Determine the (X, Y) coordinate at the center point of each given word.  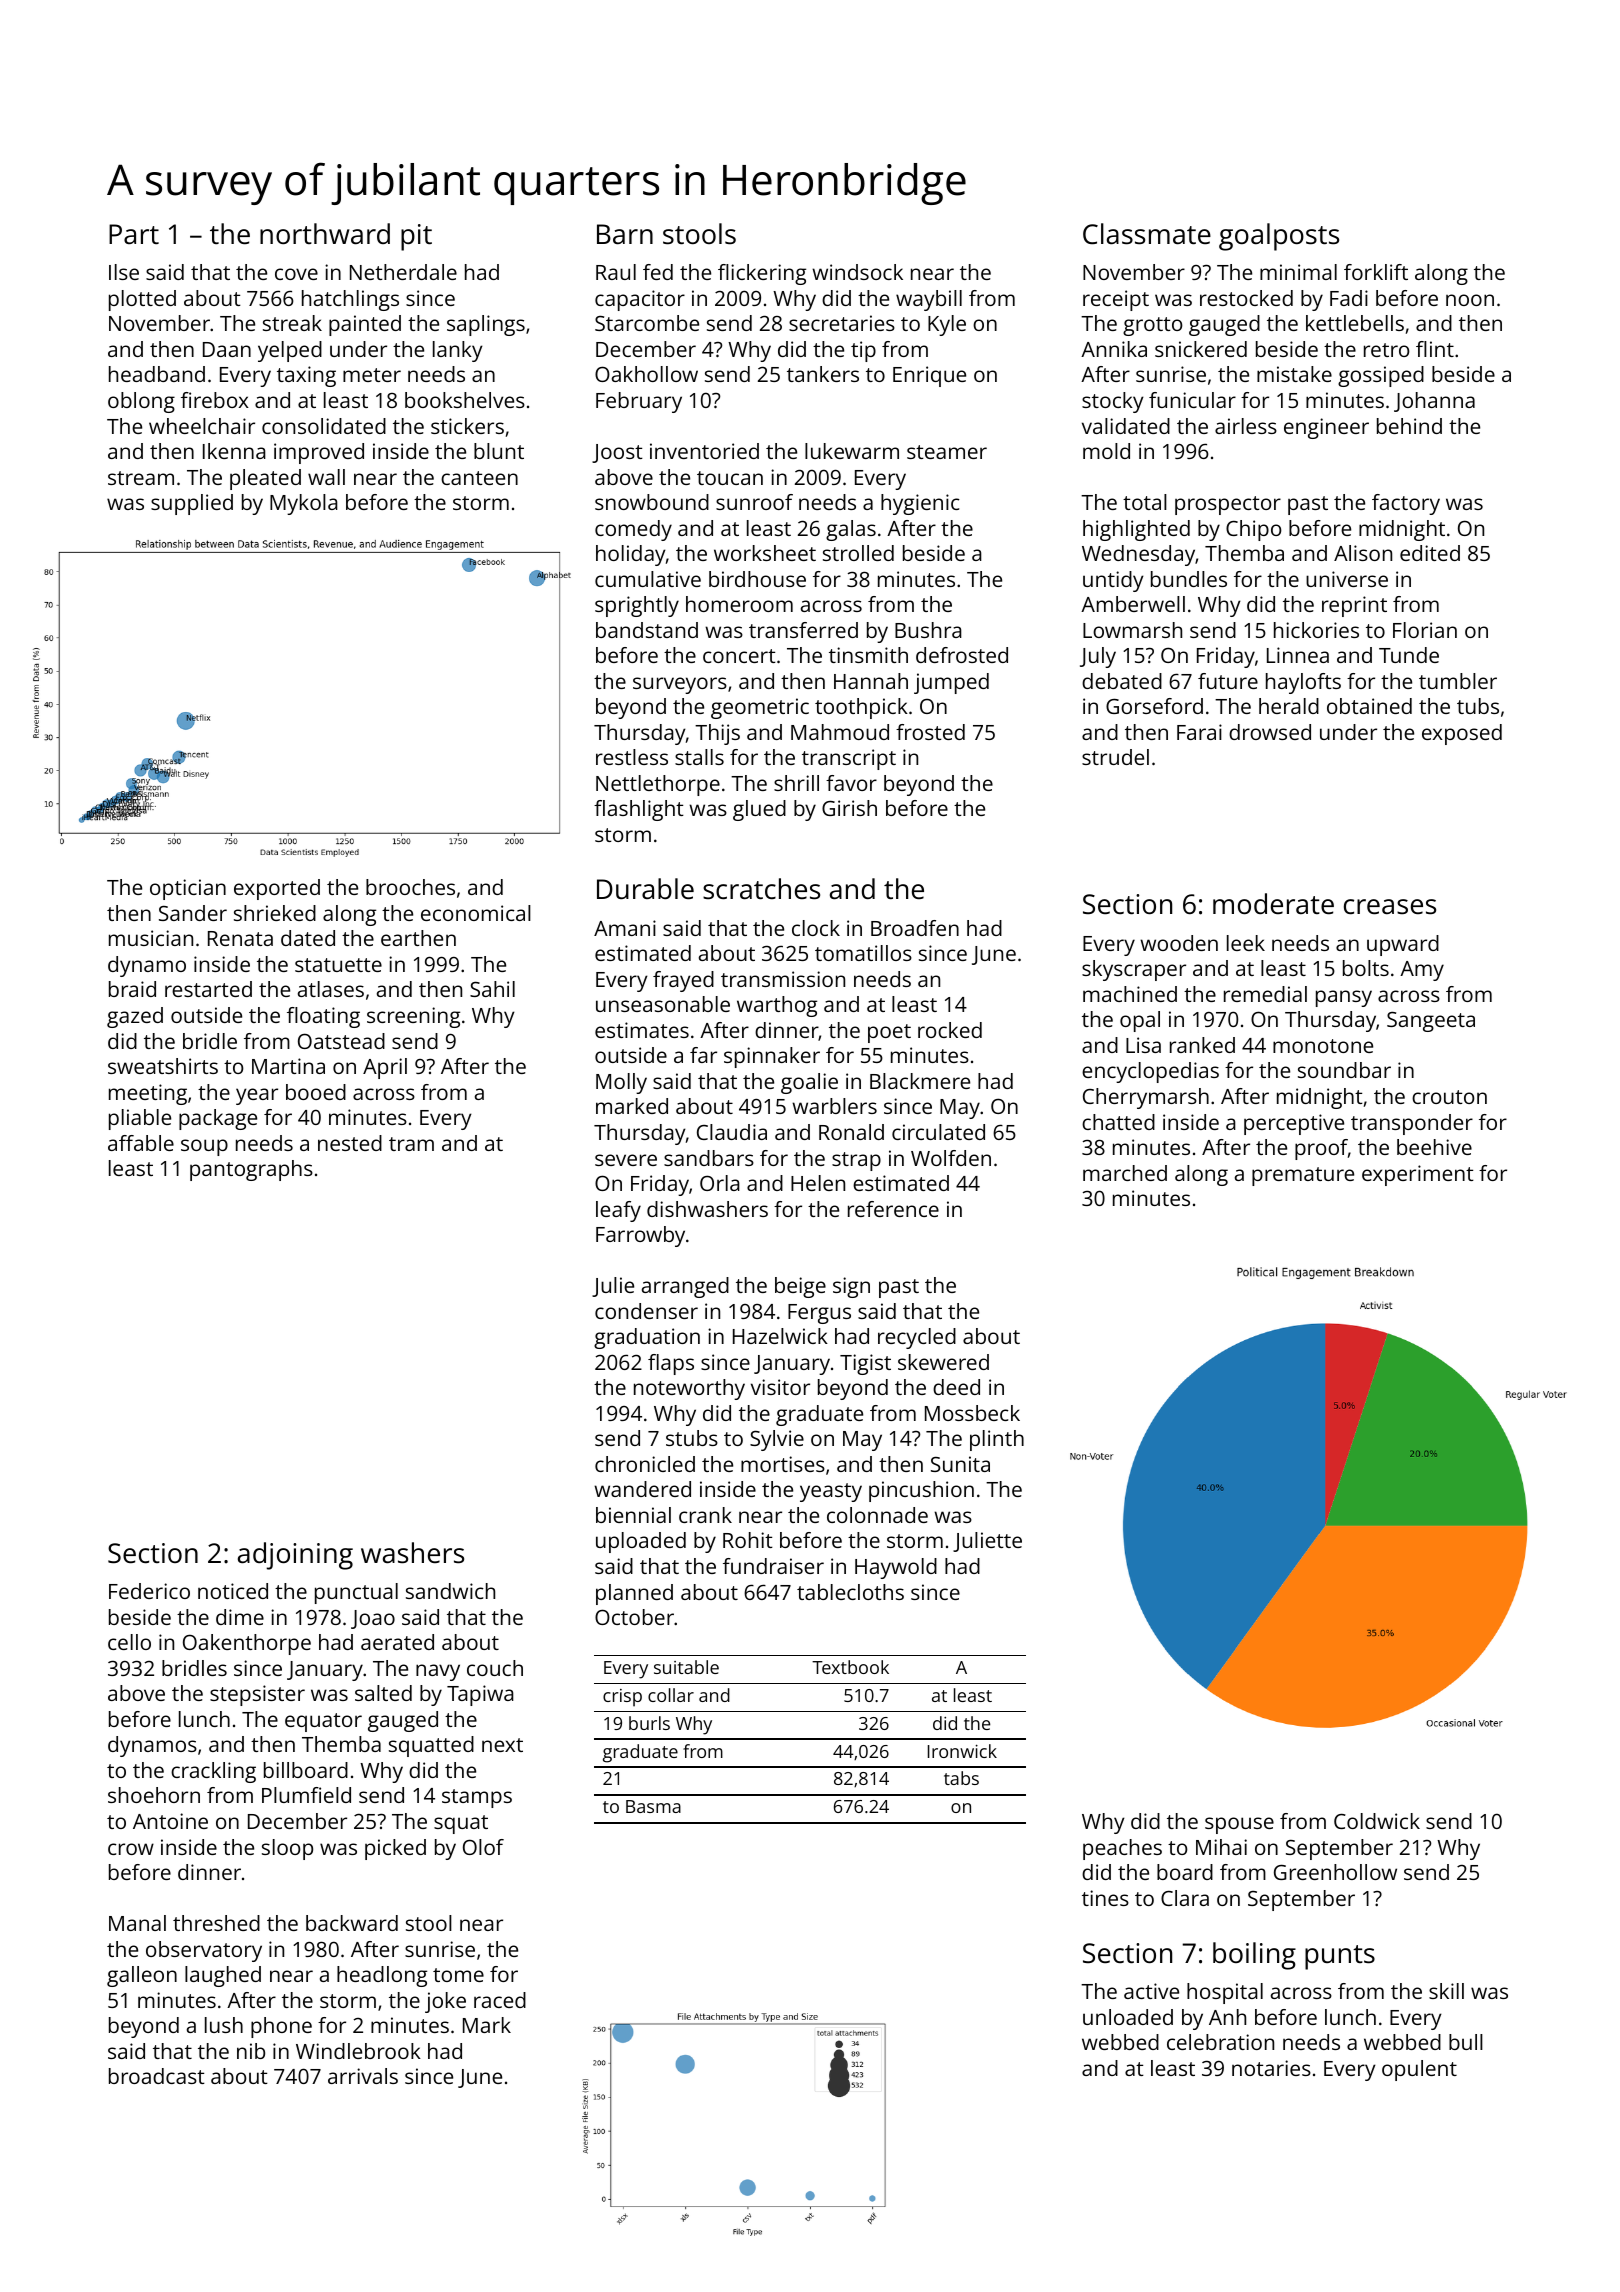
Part (134, 234)
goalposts (1279, 237)
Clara (1185, 1898)
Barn (625, 234)
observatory (204, 1951)
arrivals (363, 2076)
